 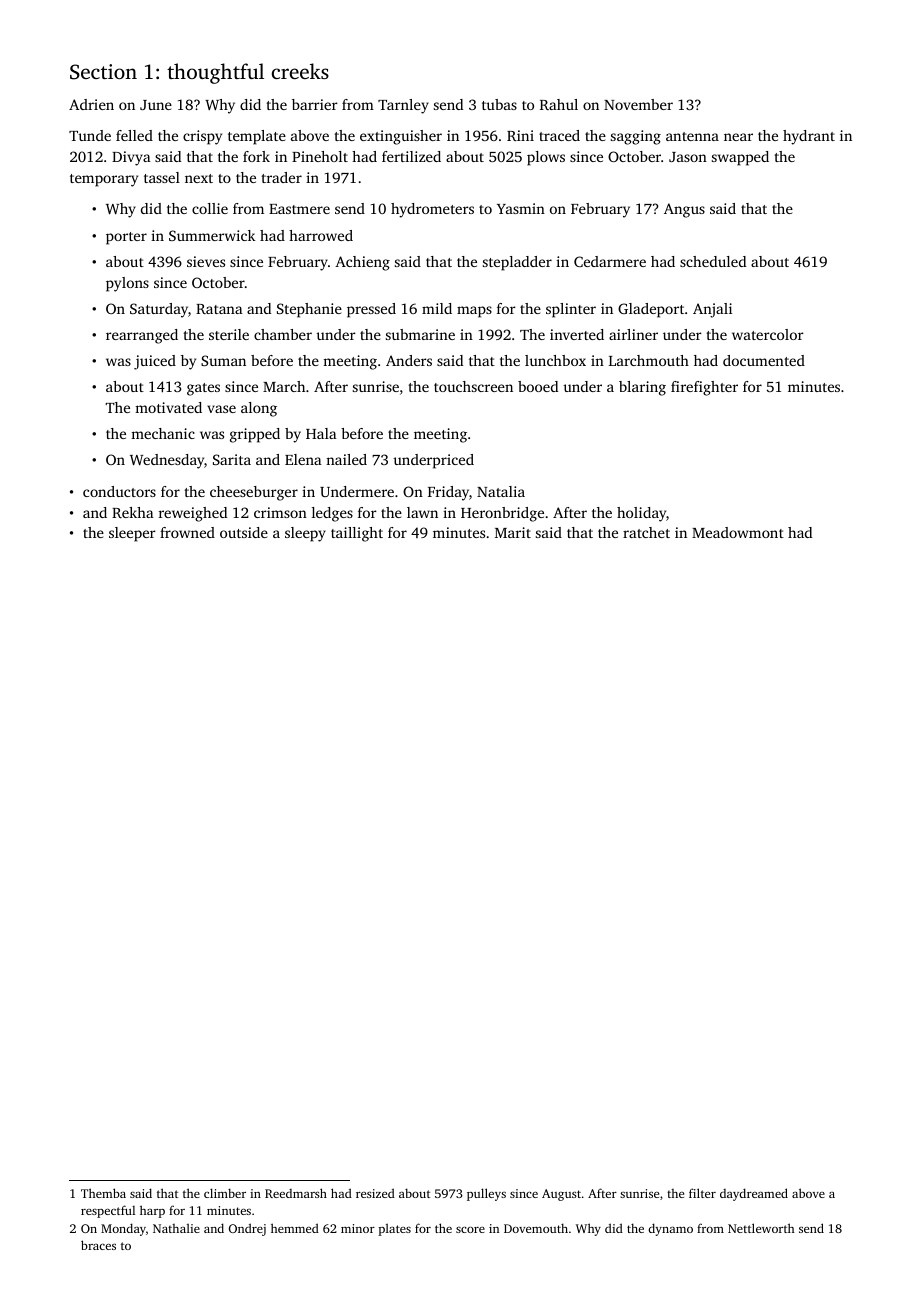 What do you see at coordinates (738, 532) in the document?
I see `Meadowmont` at bounding box center [738, 532].
